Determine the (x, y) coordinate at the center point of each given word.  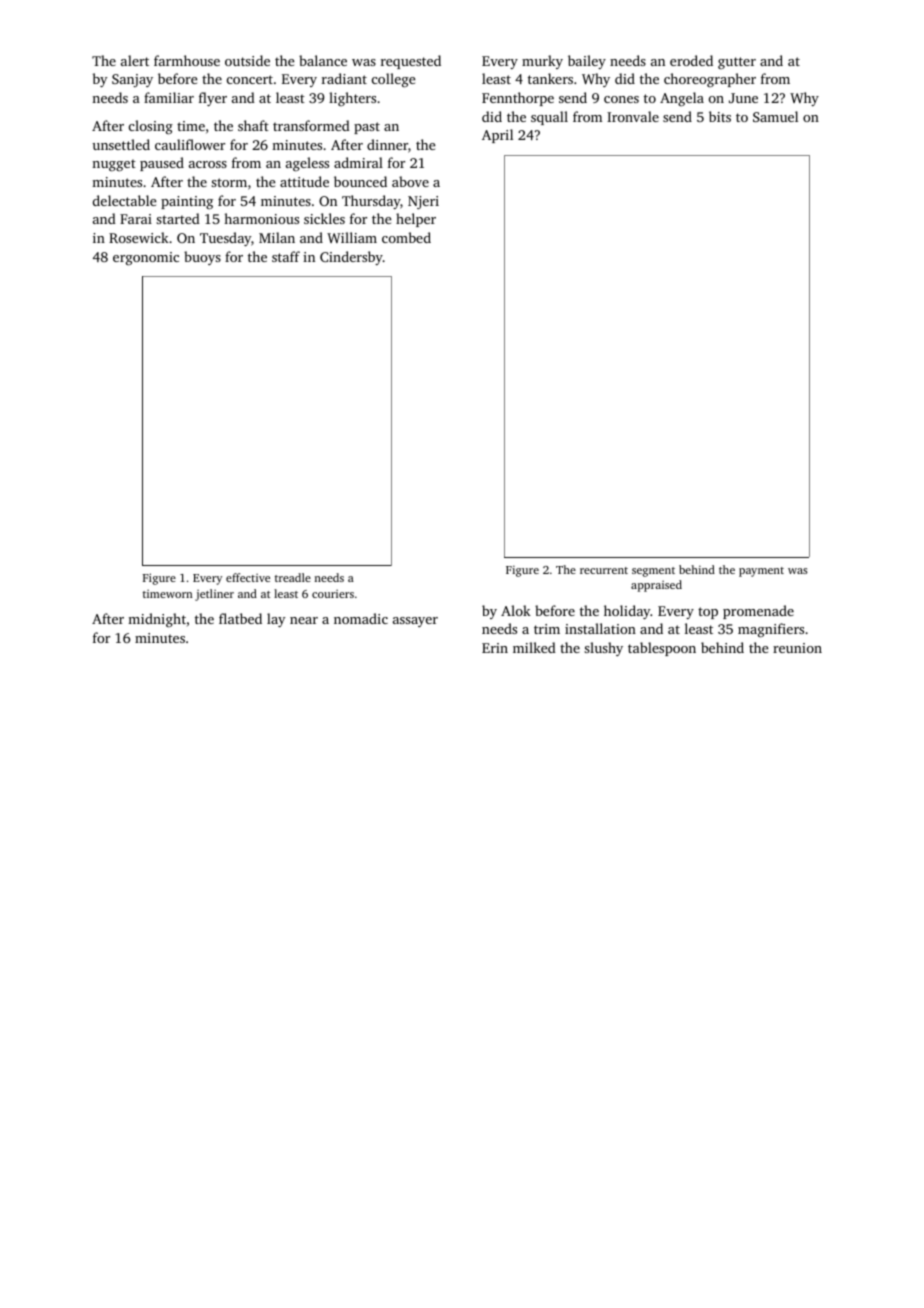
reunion (797, 648)
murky (542, 62)
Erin (495, 648)
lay (276, 620)
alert (135, 60)
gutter (737, 63)
